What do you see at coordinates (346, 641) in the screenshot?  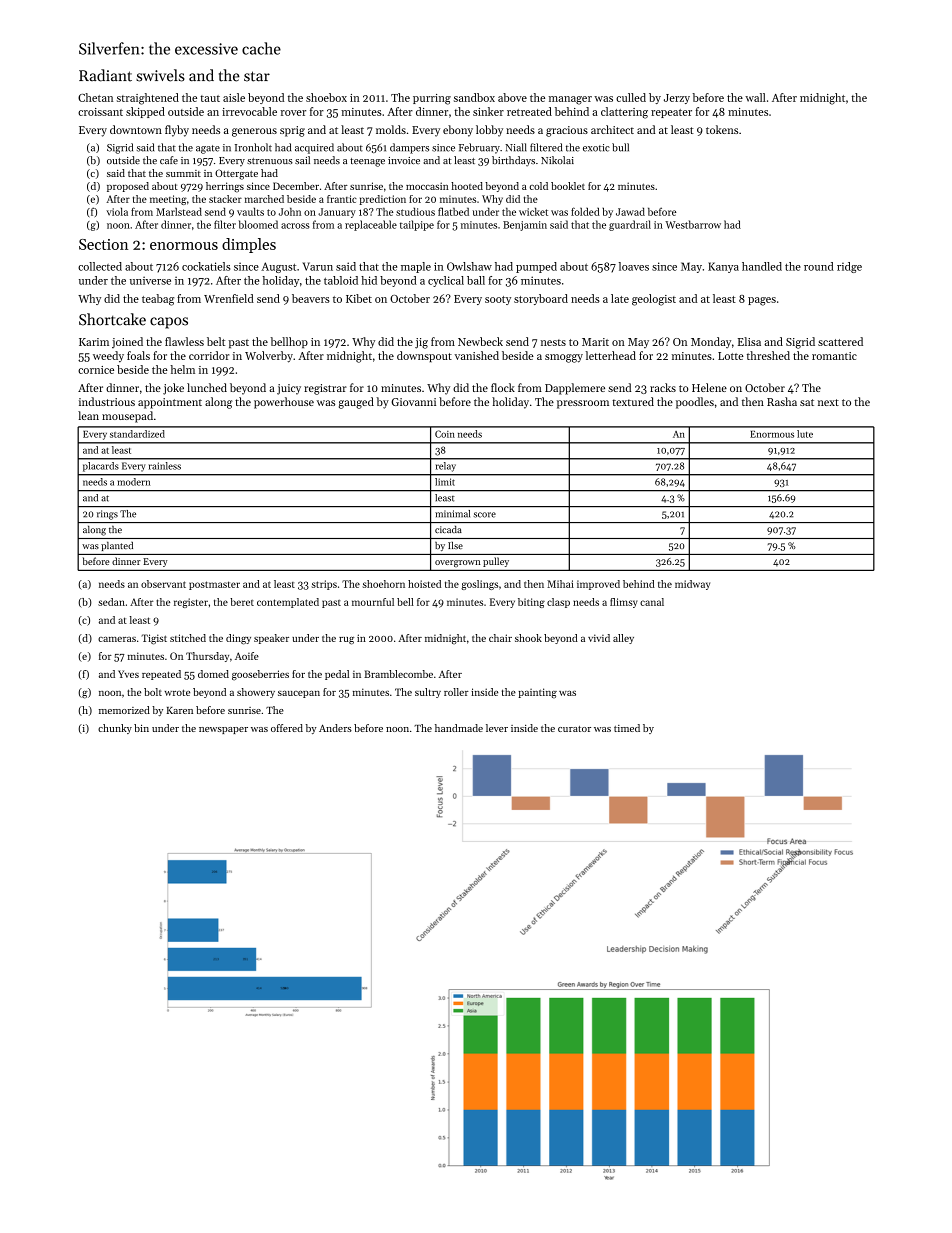 I see `rug` at bounding box center [346, 641].
